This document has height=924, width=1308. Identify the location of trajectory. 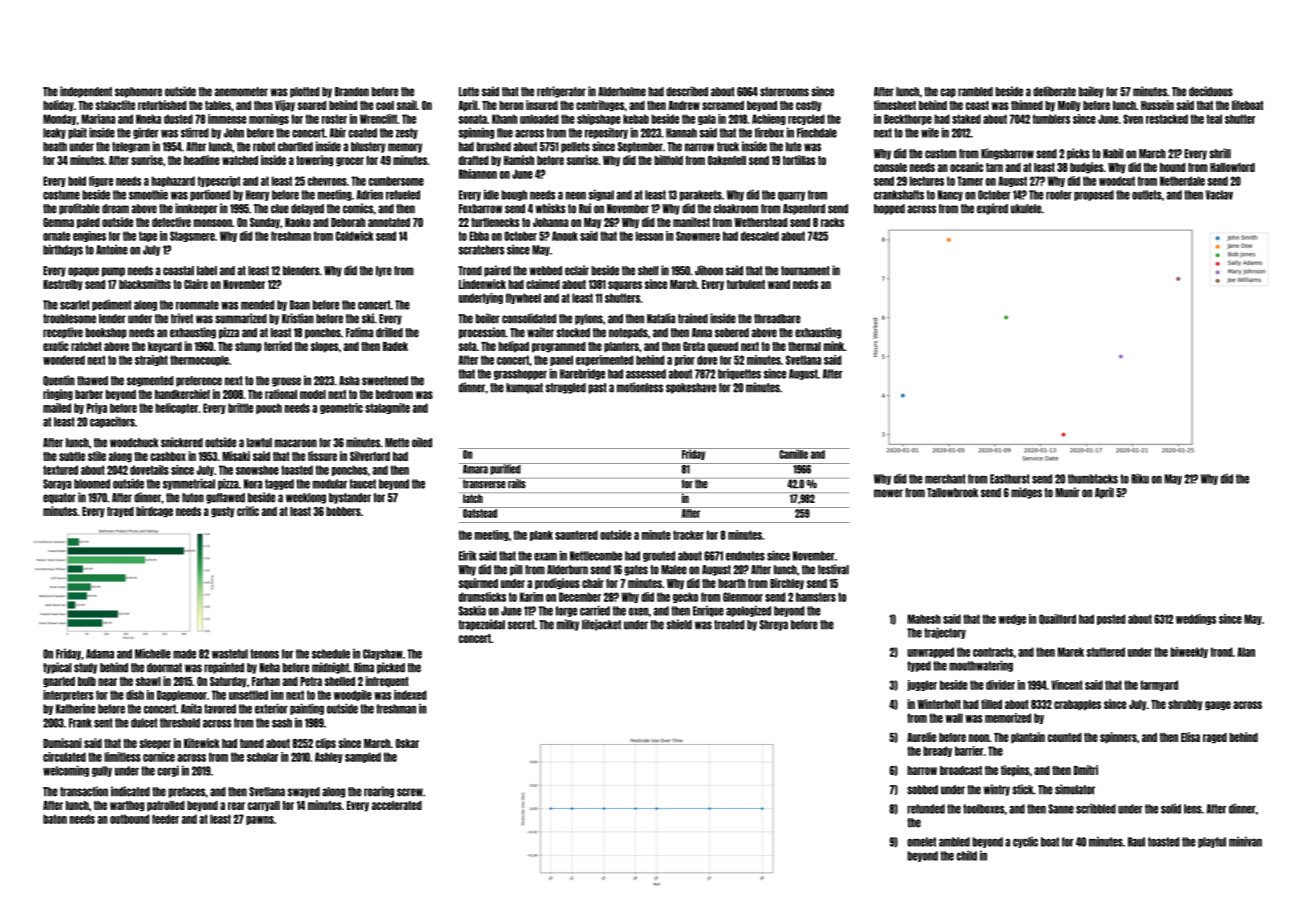
(945, 633).
